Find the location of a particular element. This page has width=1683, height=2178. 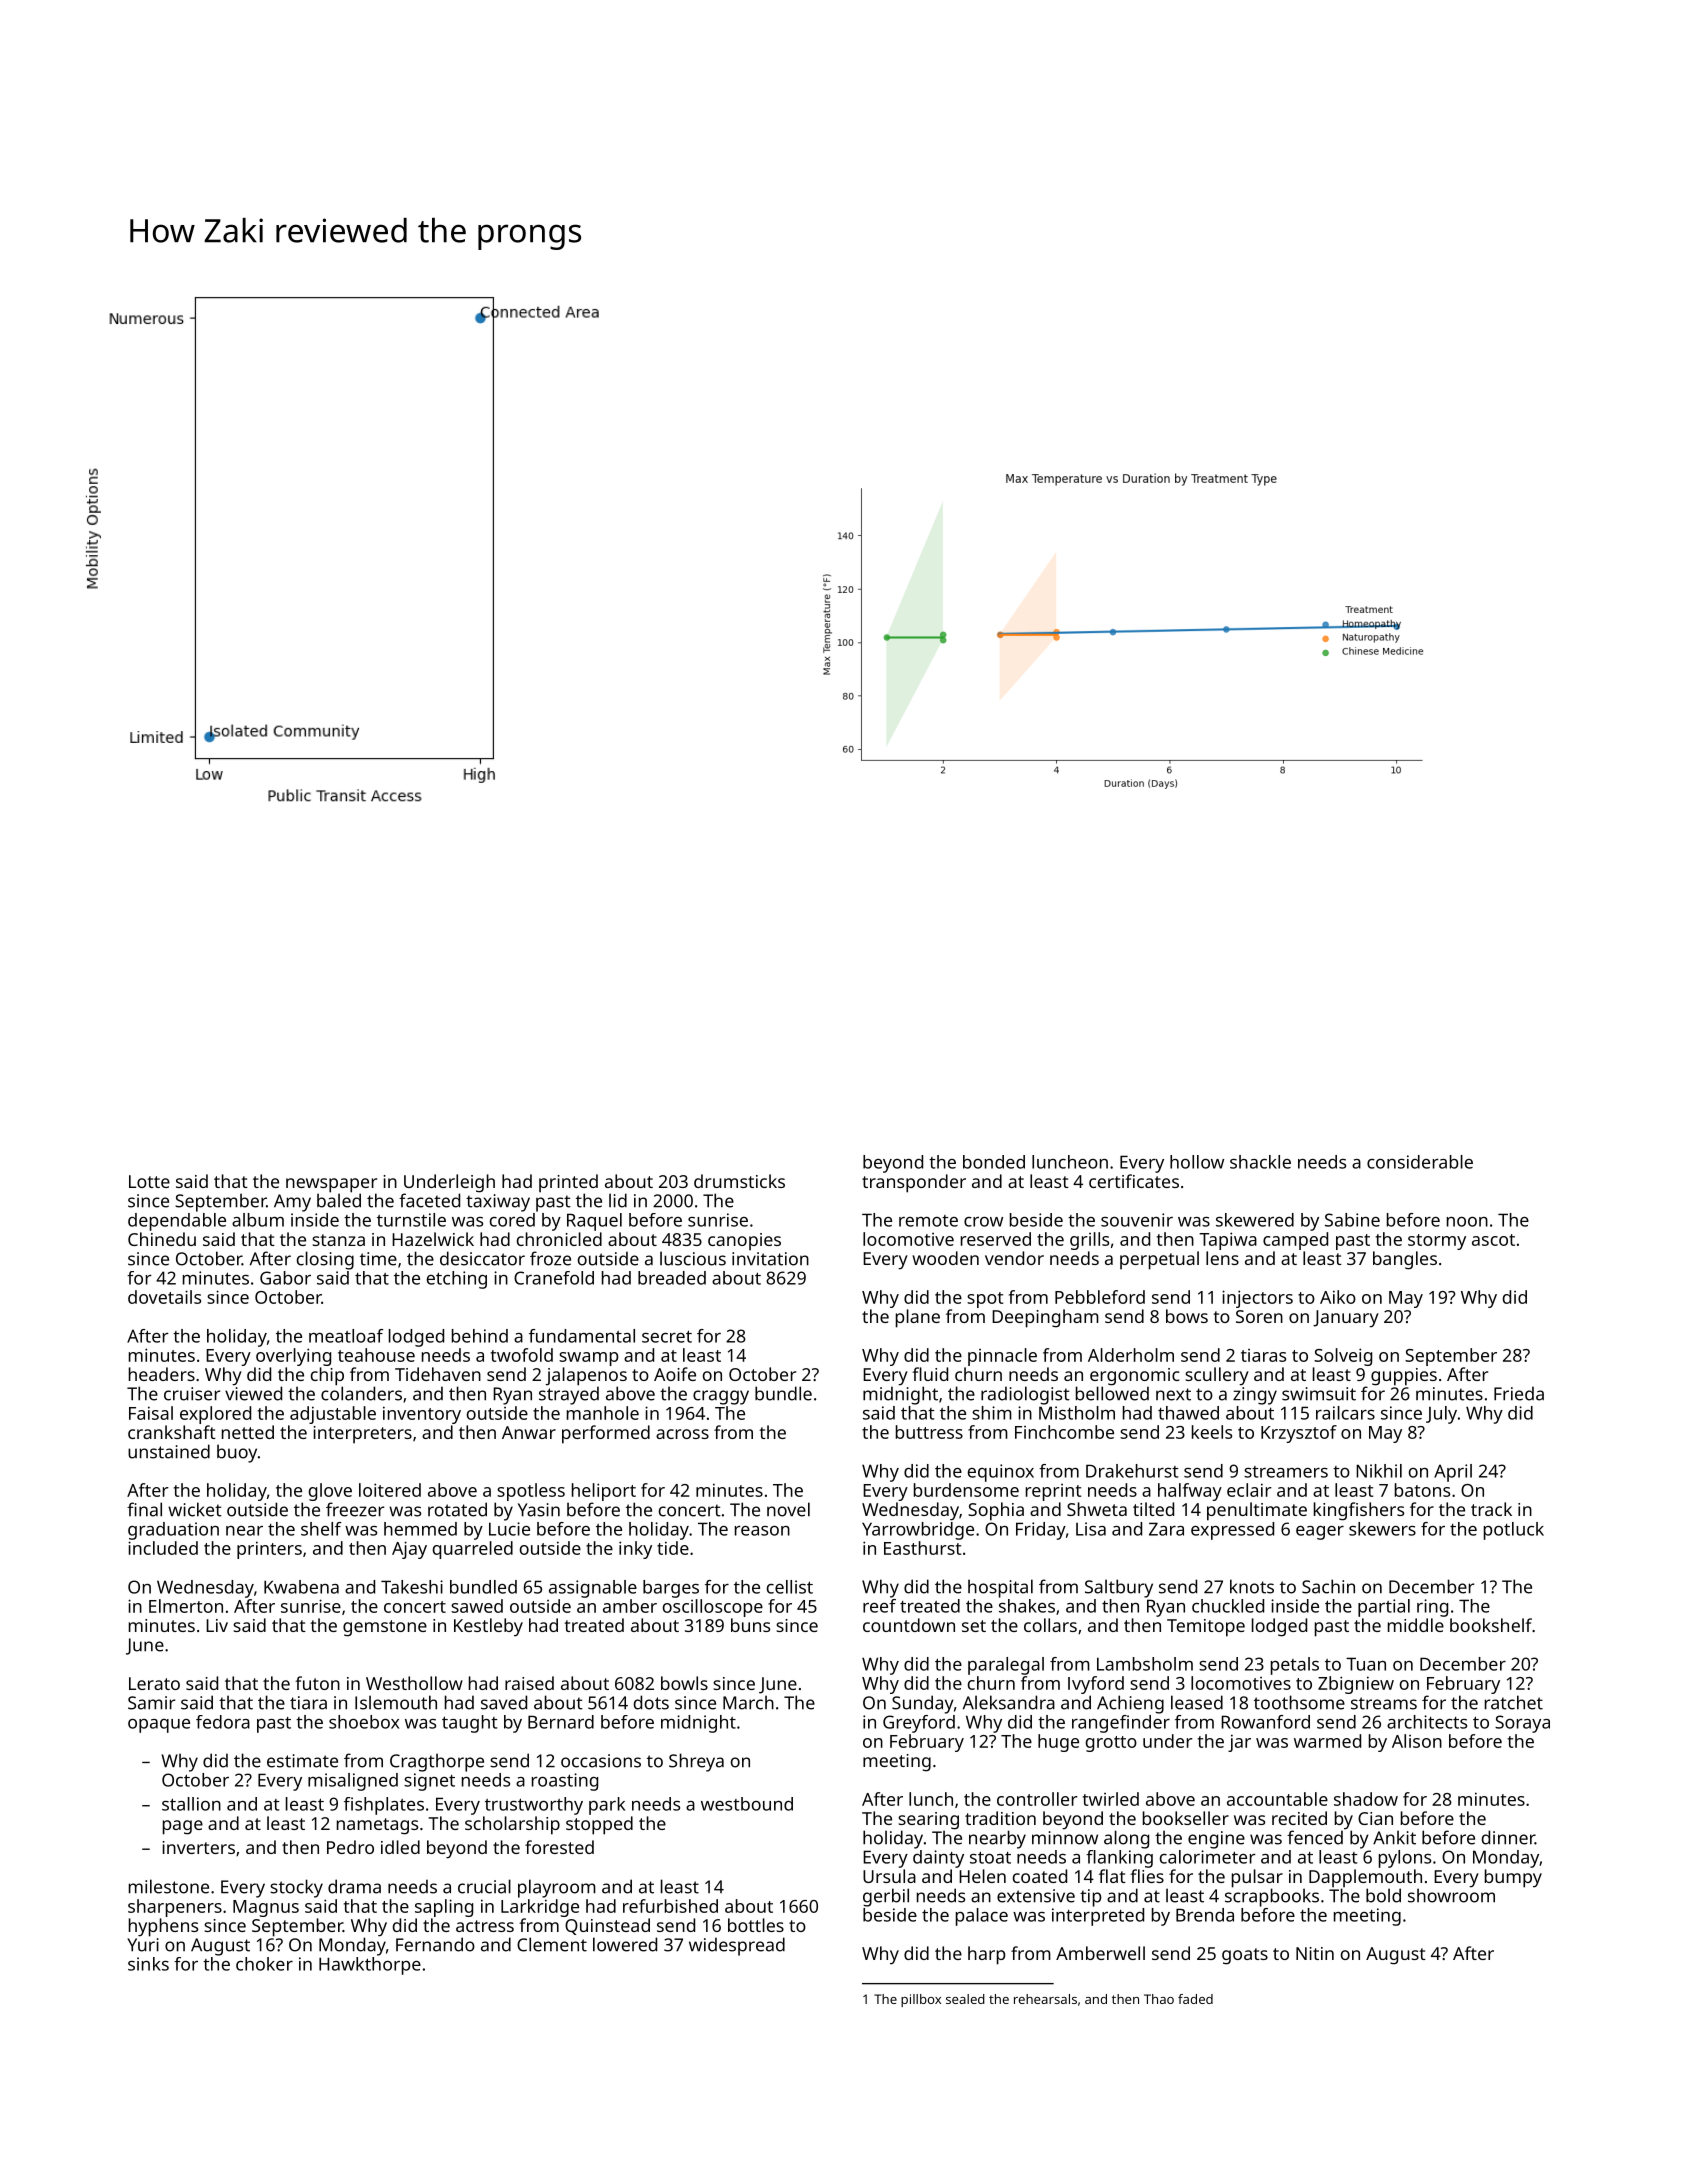

tilted is located at coordinates (1153, 1509).
